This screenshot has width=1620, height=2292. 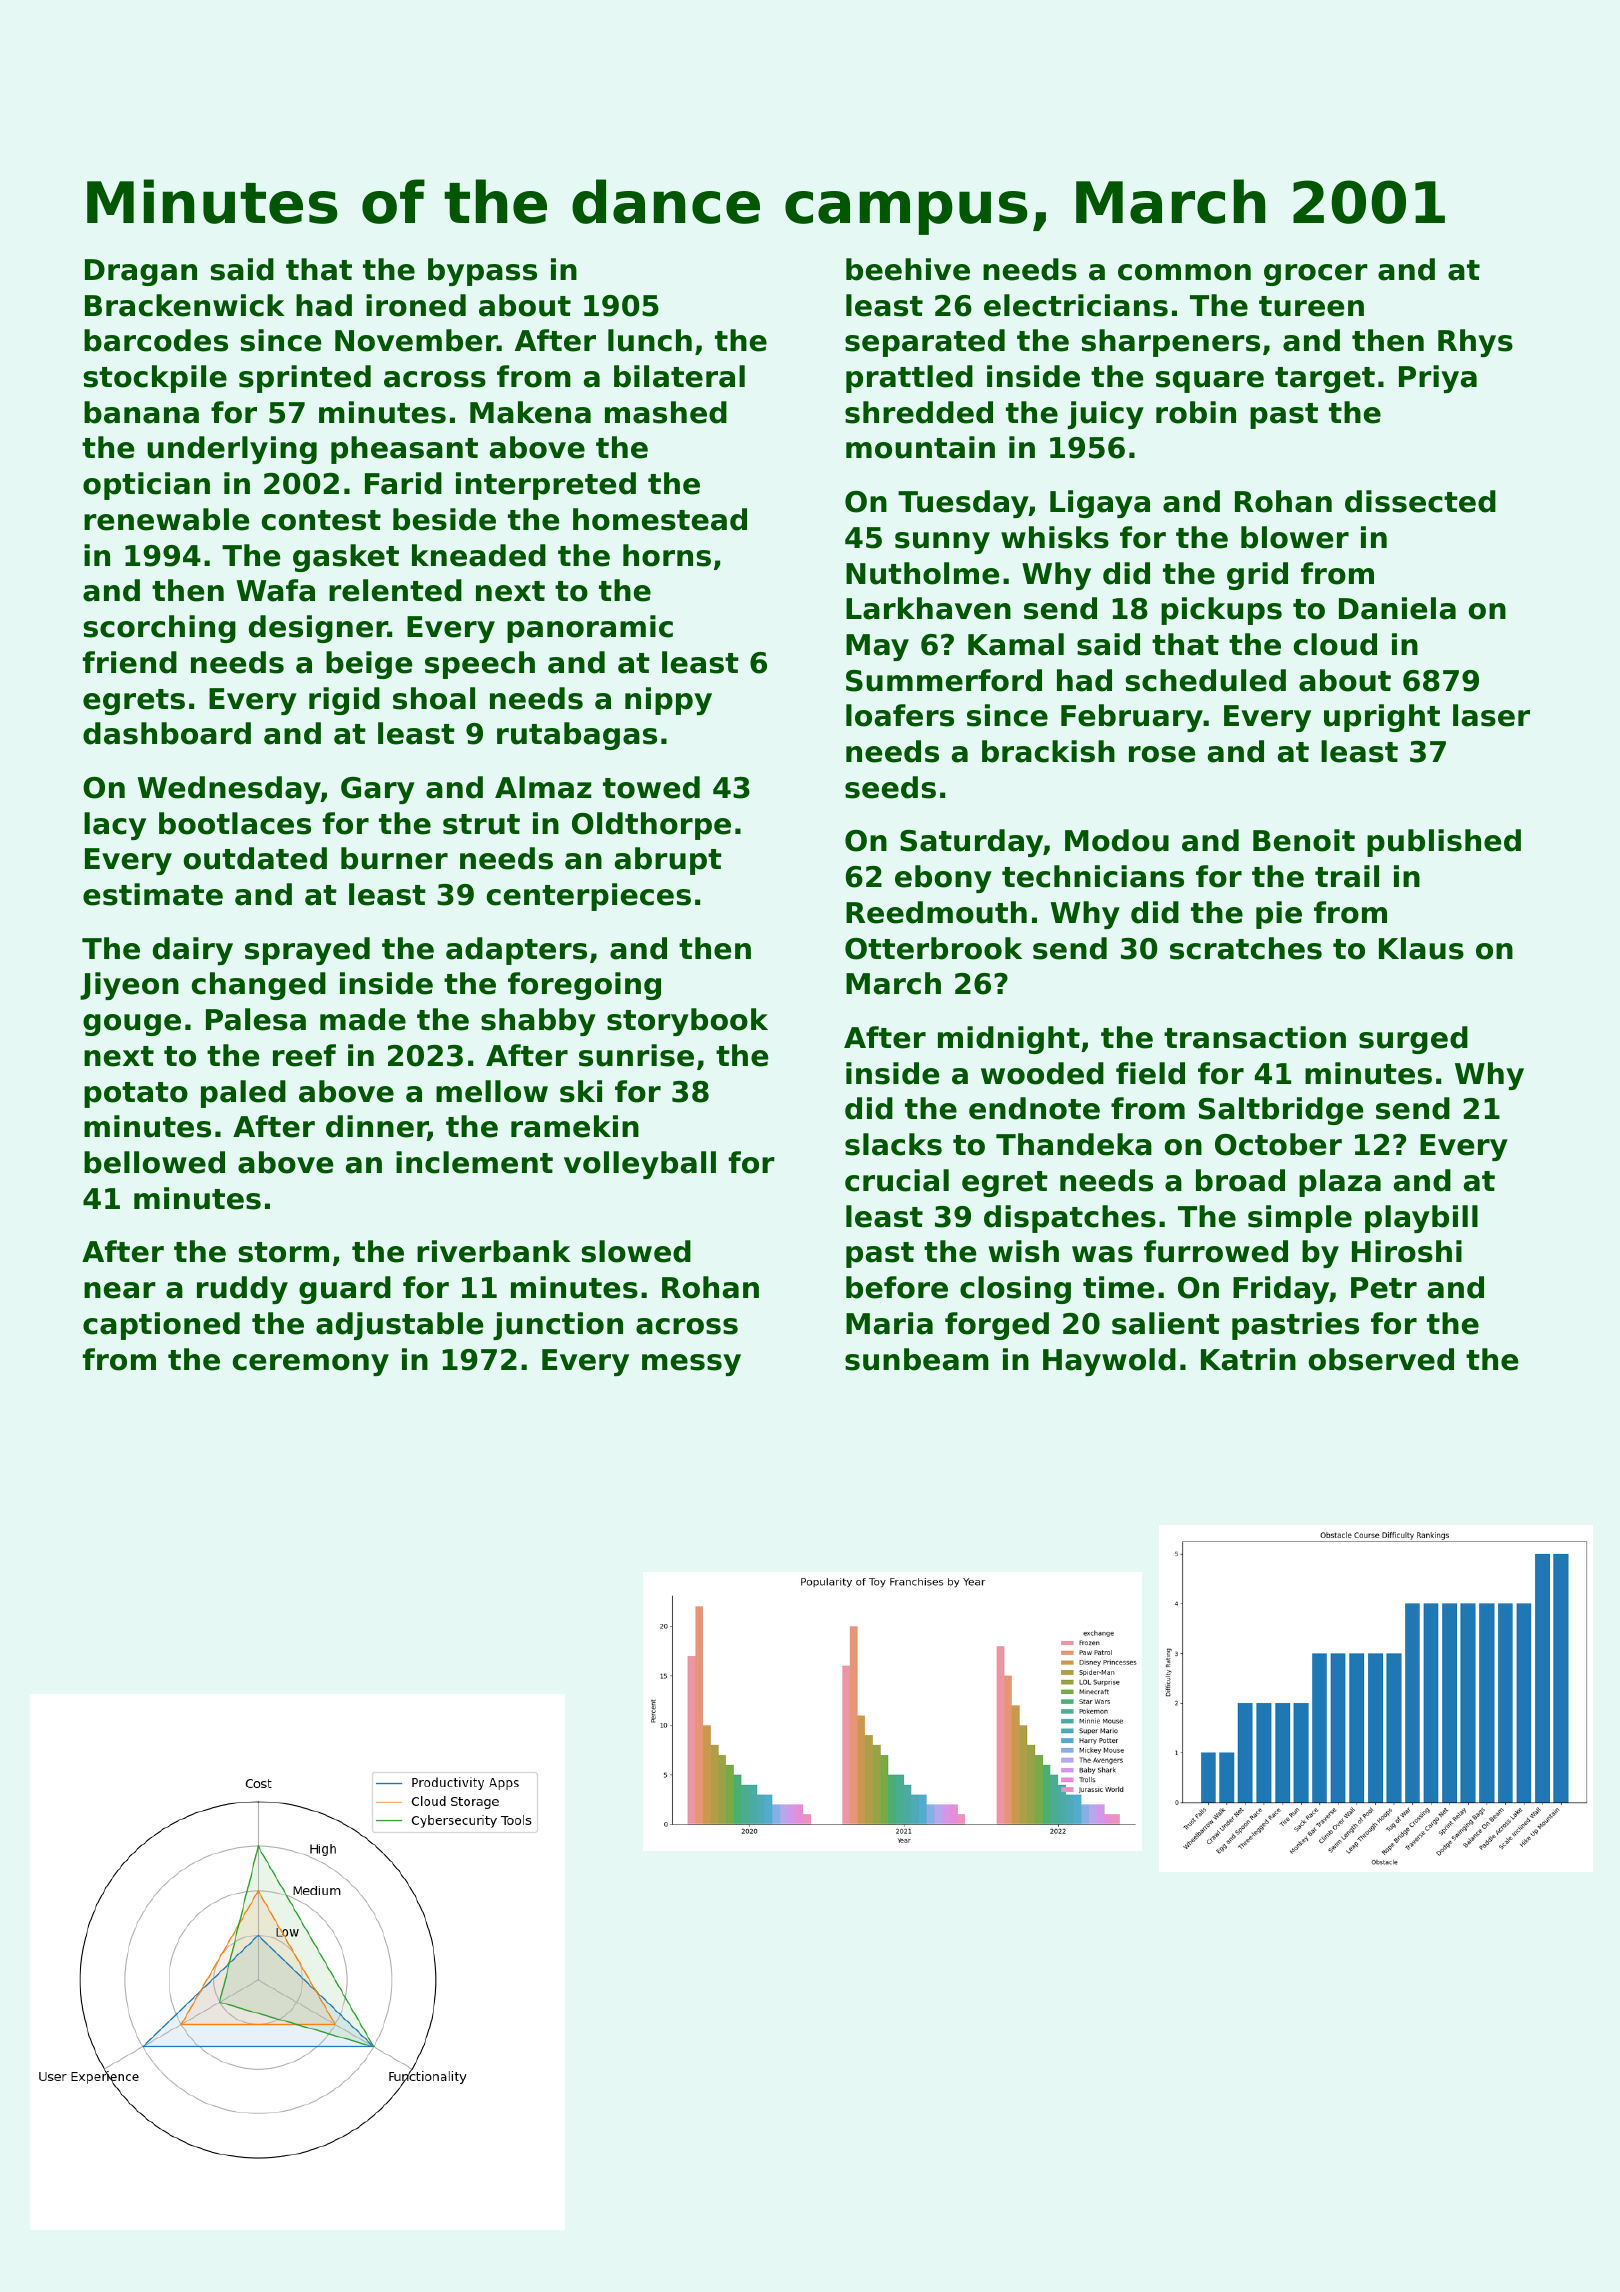 I want to click on outdated, so click(x=255, y=858).
